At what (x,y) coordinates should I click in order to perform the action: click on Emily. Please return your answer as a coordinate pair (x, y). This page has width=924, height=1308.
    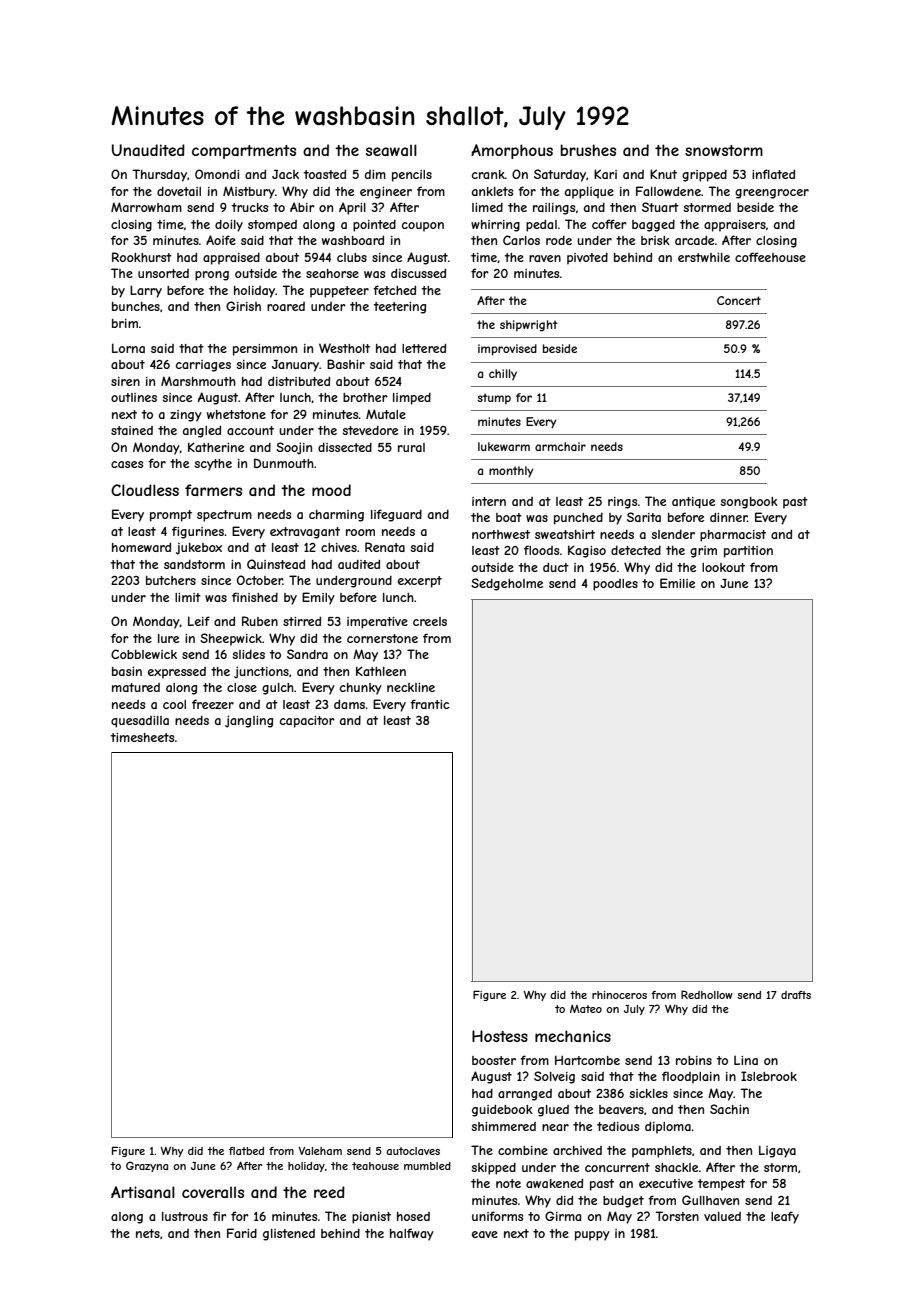
    Looking at the image, I should click on (318, 598).
